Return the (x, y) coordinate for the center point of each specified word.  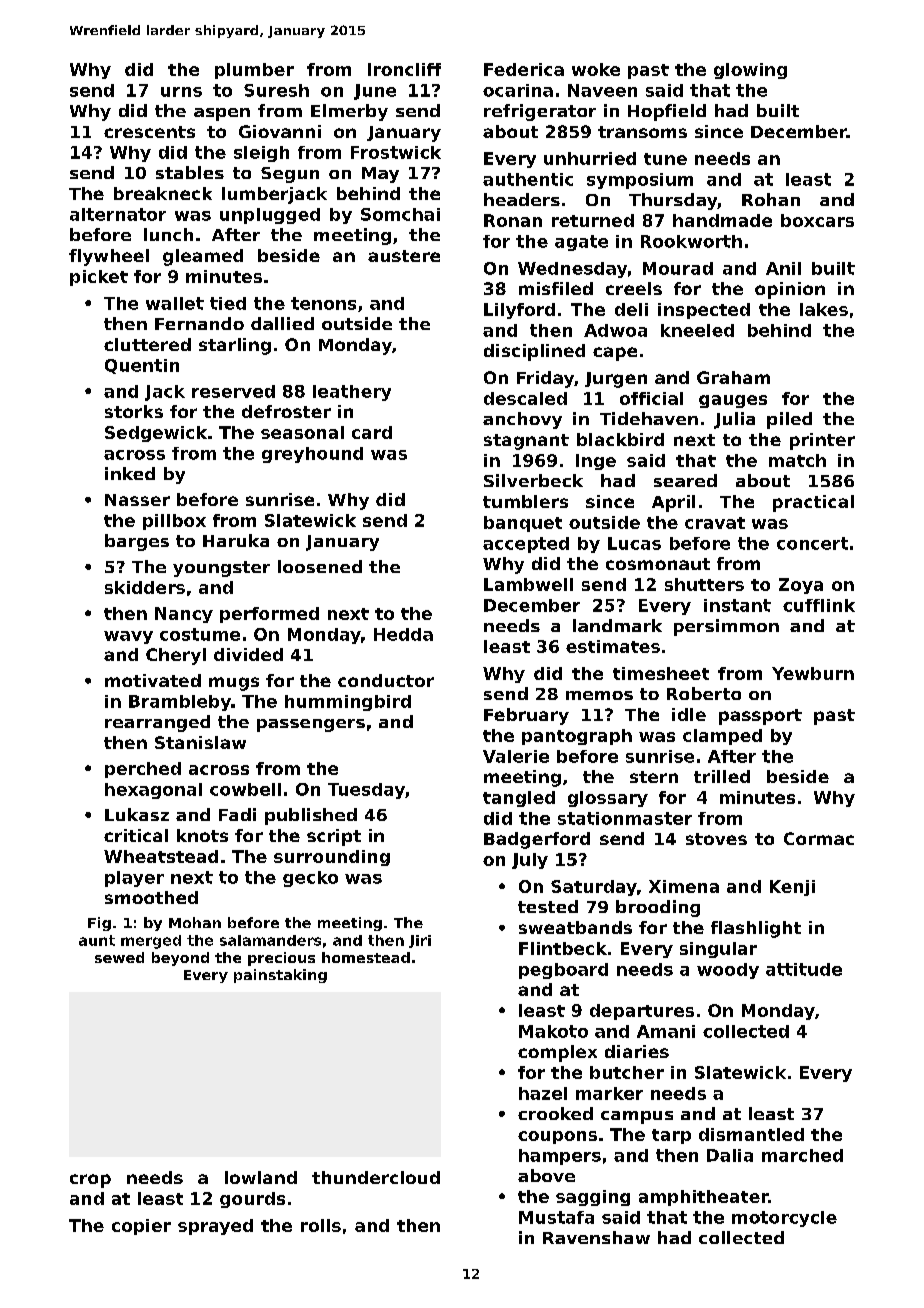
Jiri (420, 941)
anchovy (522, 420)
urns (181, 92)
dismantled (751, 1134)
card (372, 432)
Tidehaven (649, 418)
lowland (261, 1177)
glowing (750, 71)
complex (557, 1053)
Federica (524, 69)
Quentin (142, 366)
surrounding (332, 858)
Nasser (137, 500)
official (651, 398)
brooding (658, 908)
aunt (97, 940)
